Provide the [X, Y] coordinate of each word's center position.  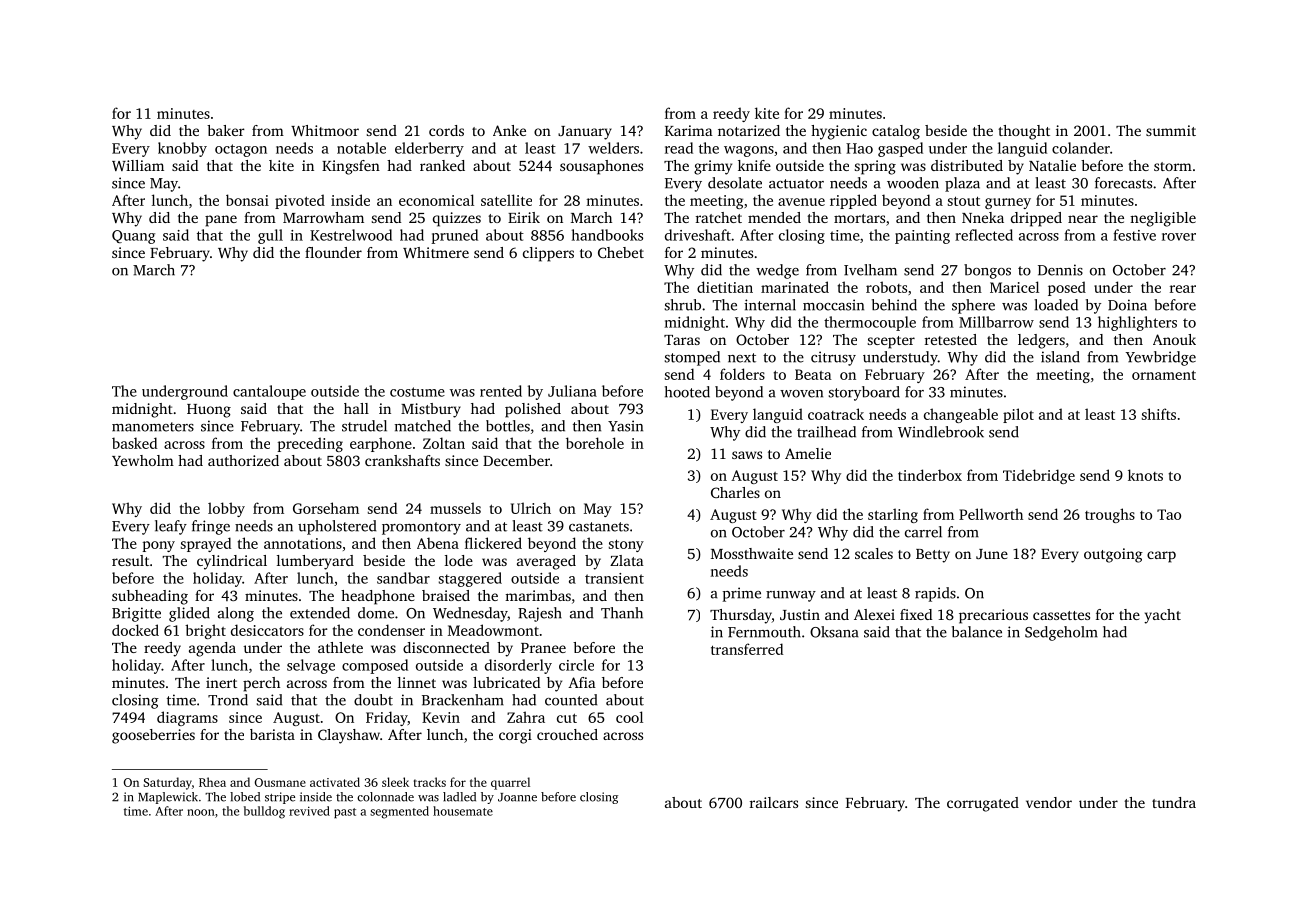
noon [201, 812]
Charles [735, 492]
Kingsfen [351, 167]
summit [1171, 130]
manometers [153, 427]
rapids [935, 594]
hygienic [839, 132]
